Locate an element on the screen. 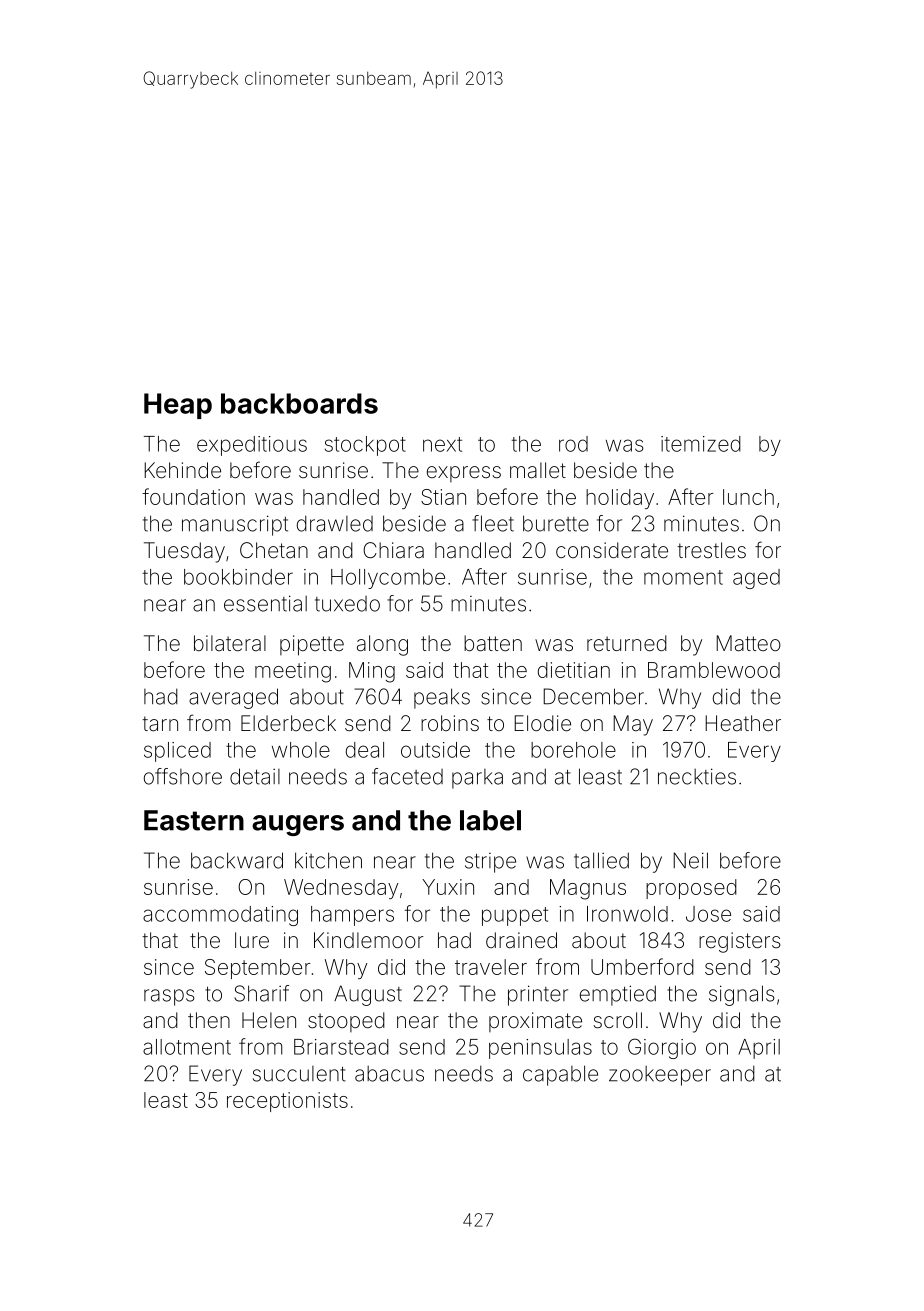 This screenshot has width=924, height=1311. Wednesday is located at coordinates (341, 889).
